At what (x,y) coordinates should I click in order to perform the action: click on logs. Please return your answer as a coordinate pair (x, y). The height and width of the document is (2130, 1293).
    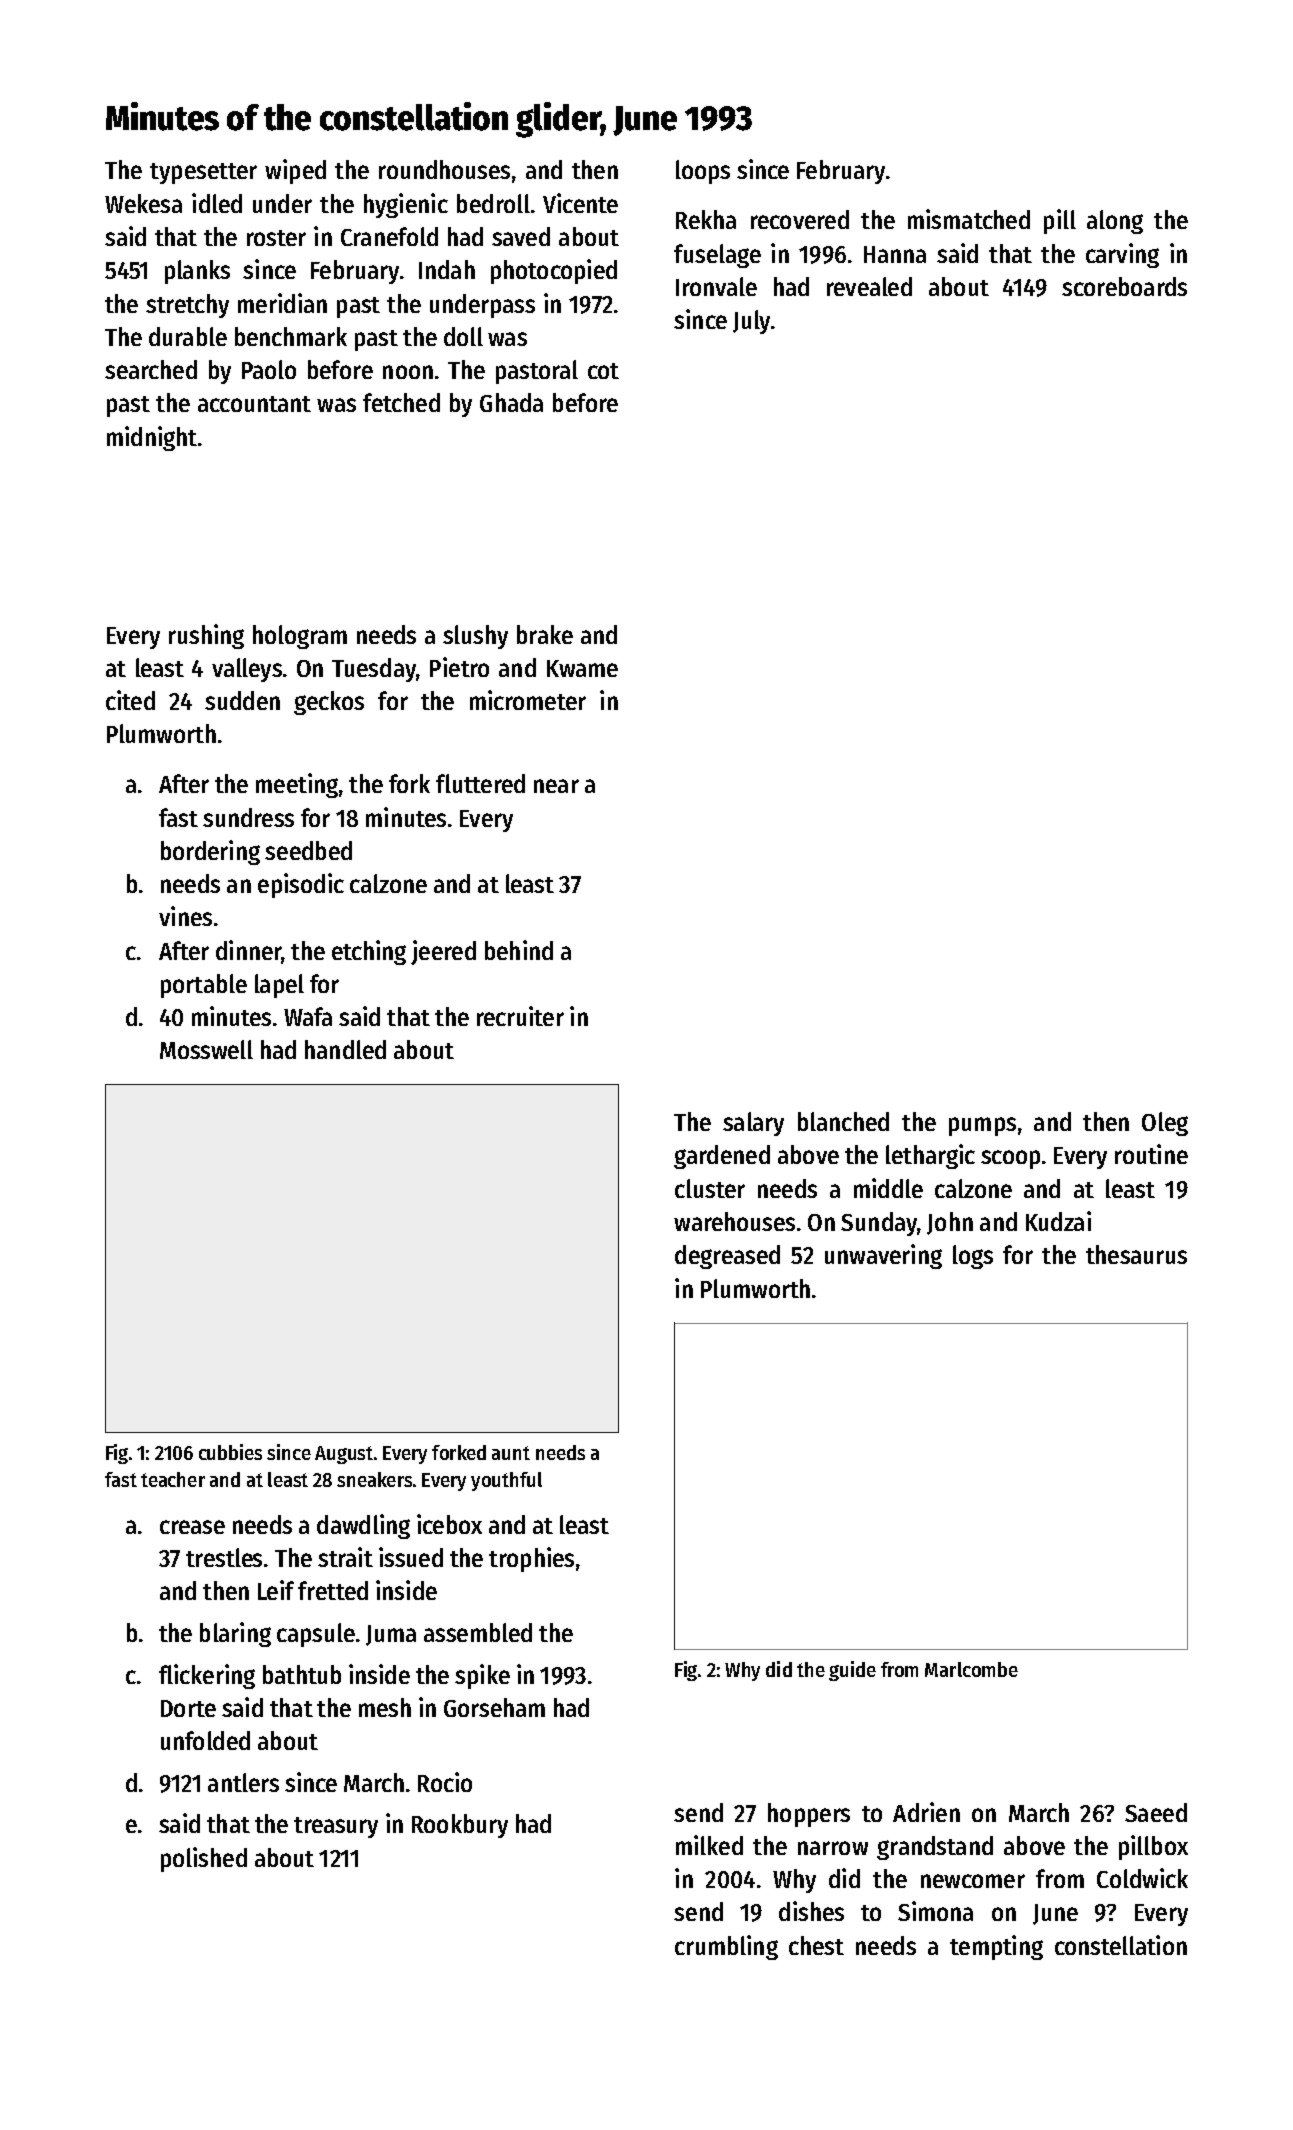
    Looking at the image, I should click on (973, 1257).
